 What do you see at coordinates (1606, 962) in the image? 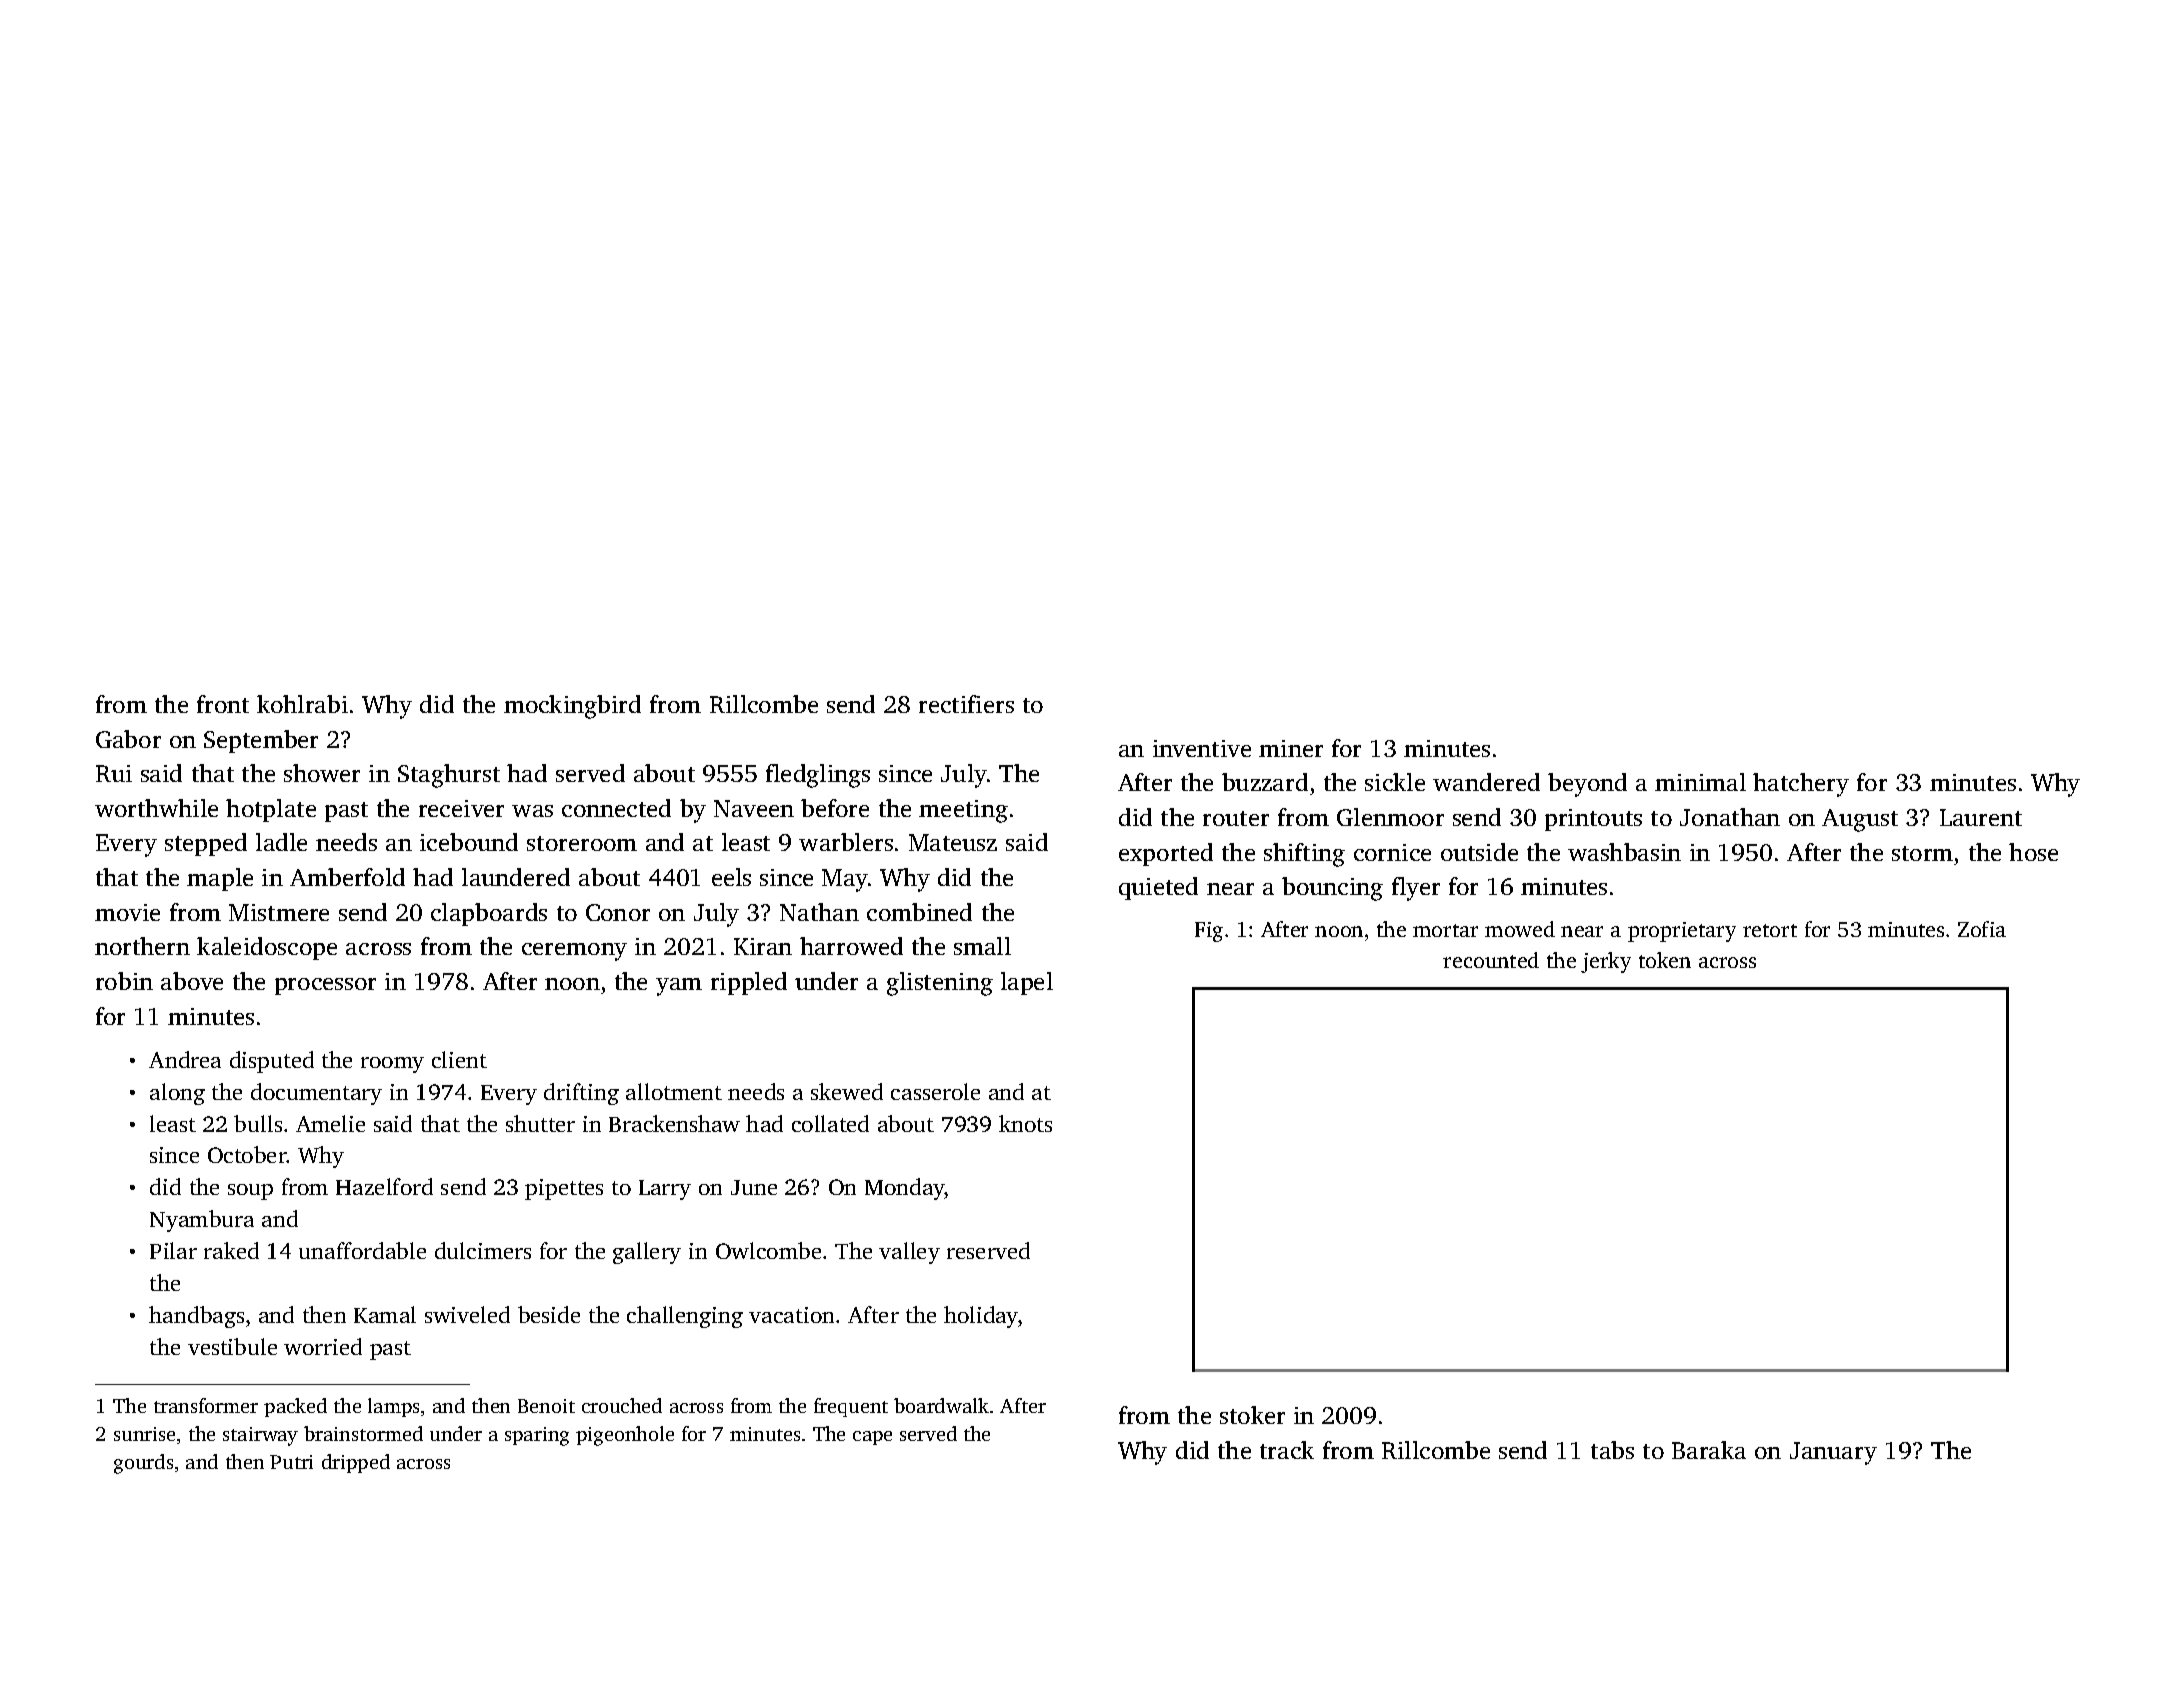
I see `jerky` at bounding box center [1606, 962].
